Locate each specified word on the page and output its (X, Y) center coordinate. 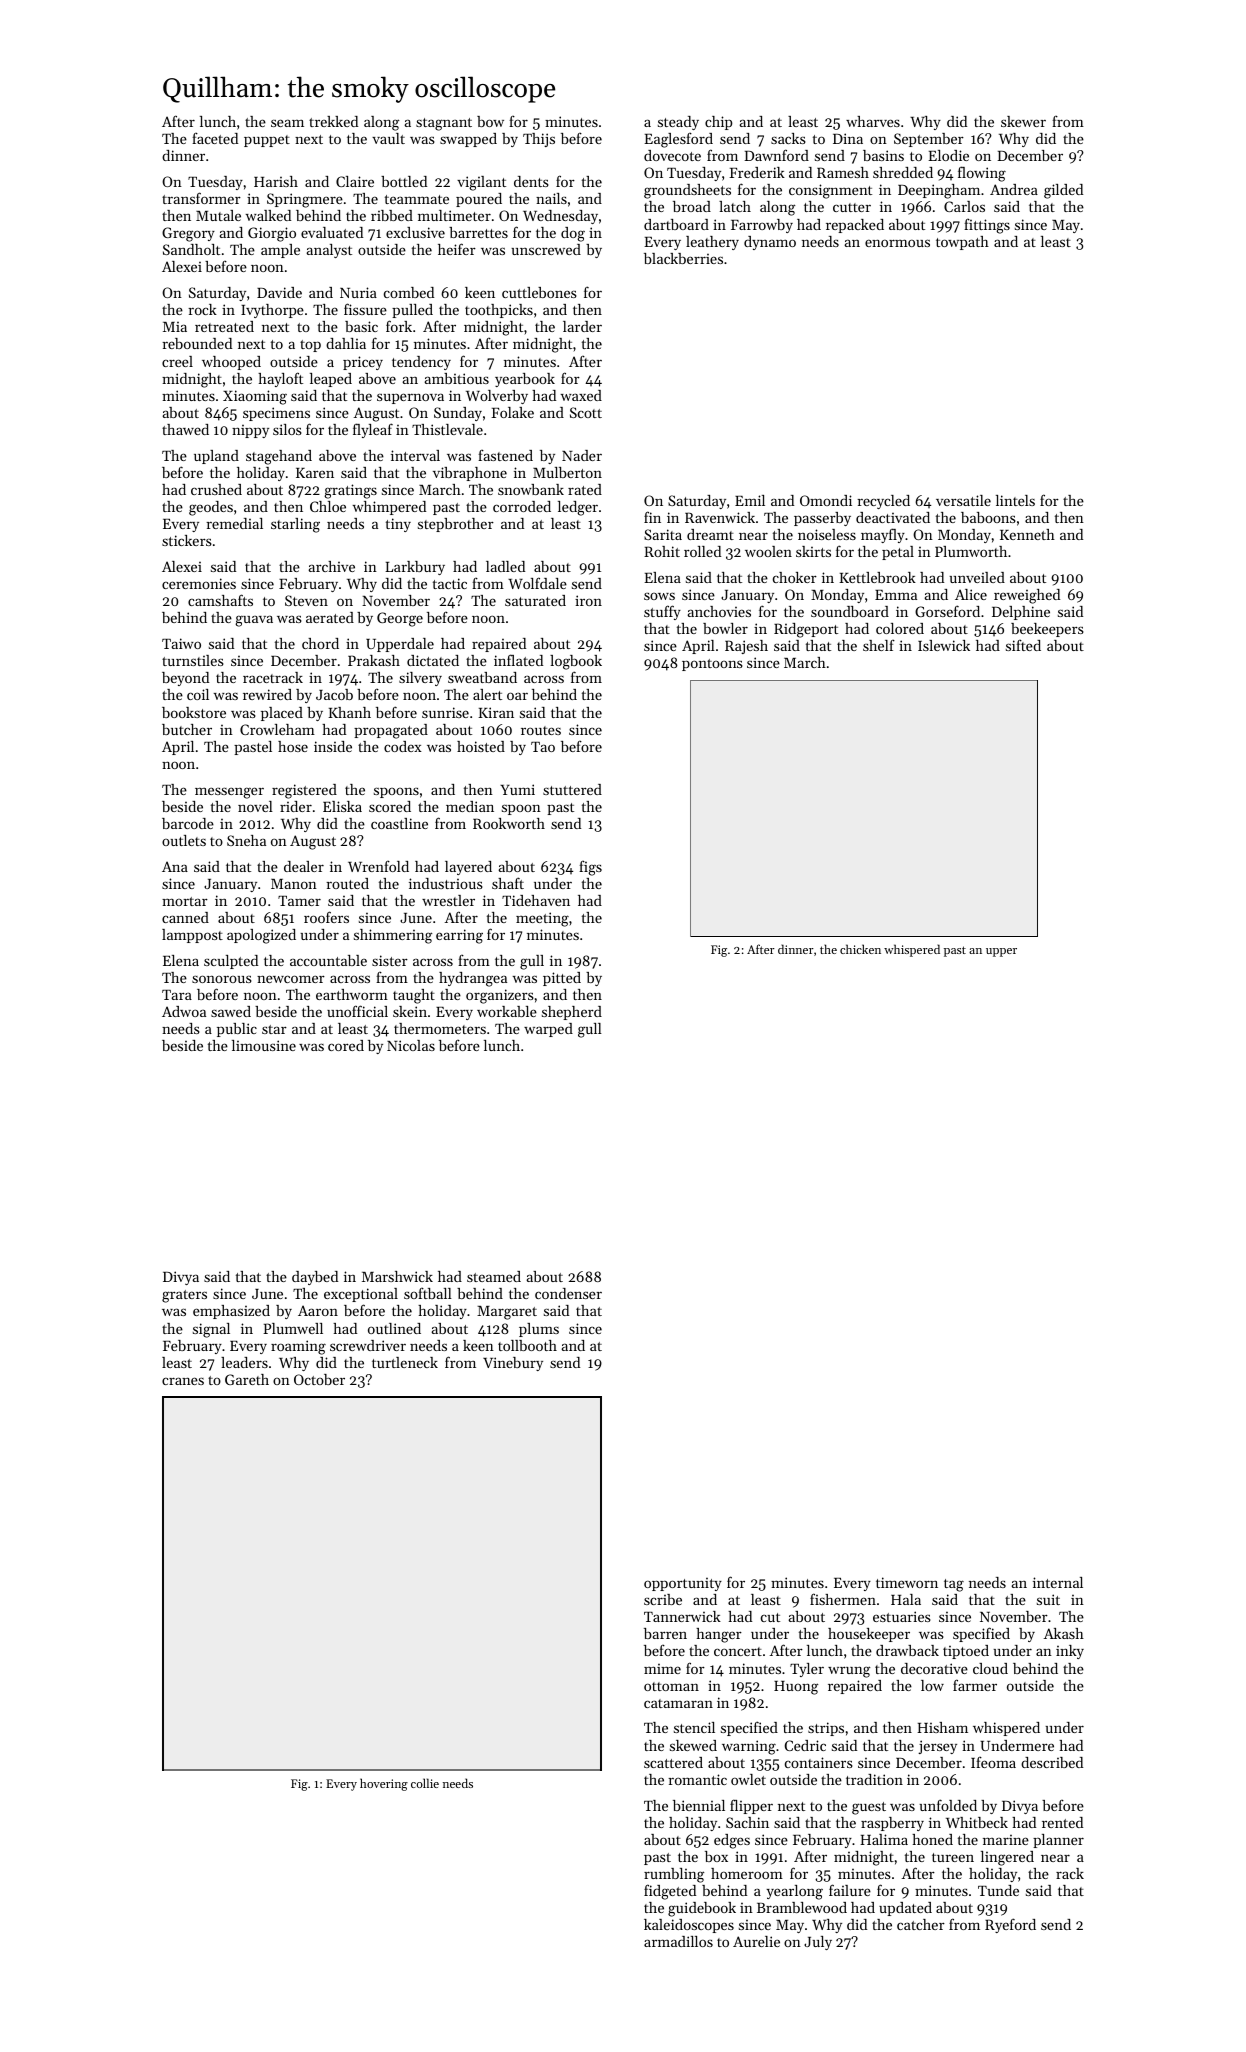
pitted (562, 979)
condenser (568, 1293)
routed (347, 883)
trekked (333, 121)
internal (1058, 1582)
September (929, 140)
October (319, 1379)
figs (590, 868)
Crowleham (277, 729)
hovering (384, 1784)
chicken (860, 949)
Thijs (539, 140)
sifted (1023, 645)
